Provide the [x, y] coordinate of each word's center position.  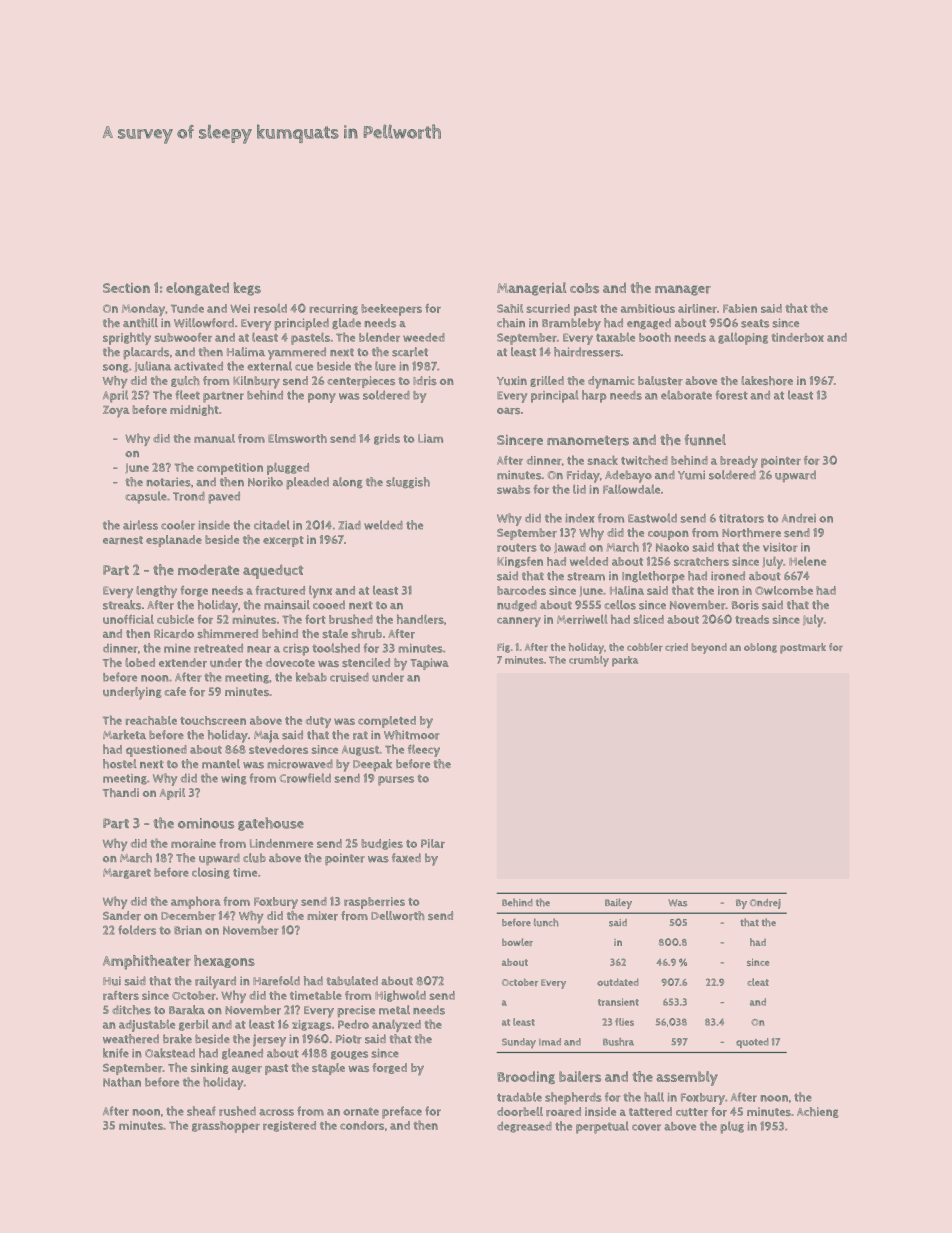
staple [328, 1069]
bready [739, 462]
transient [618, 1002]
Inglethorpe [653, 577]
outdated [618, 982]
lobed [140, 662]
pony [322, 398]
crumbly [589, 661]
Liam [430, 438]
